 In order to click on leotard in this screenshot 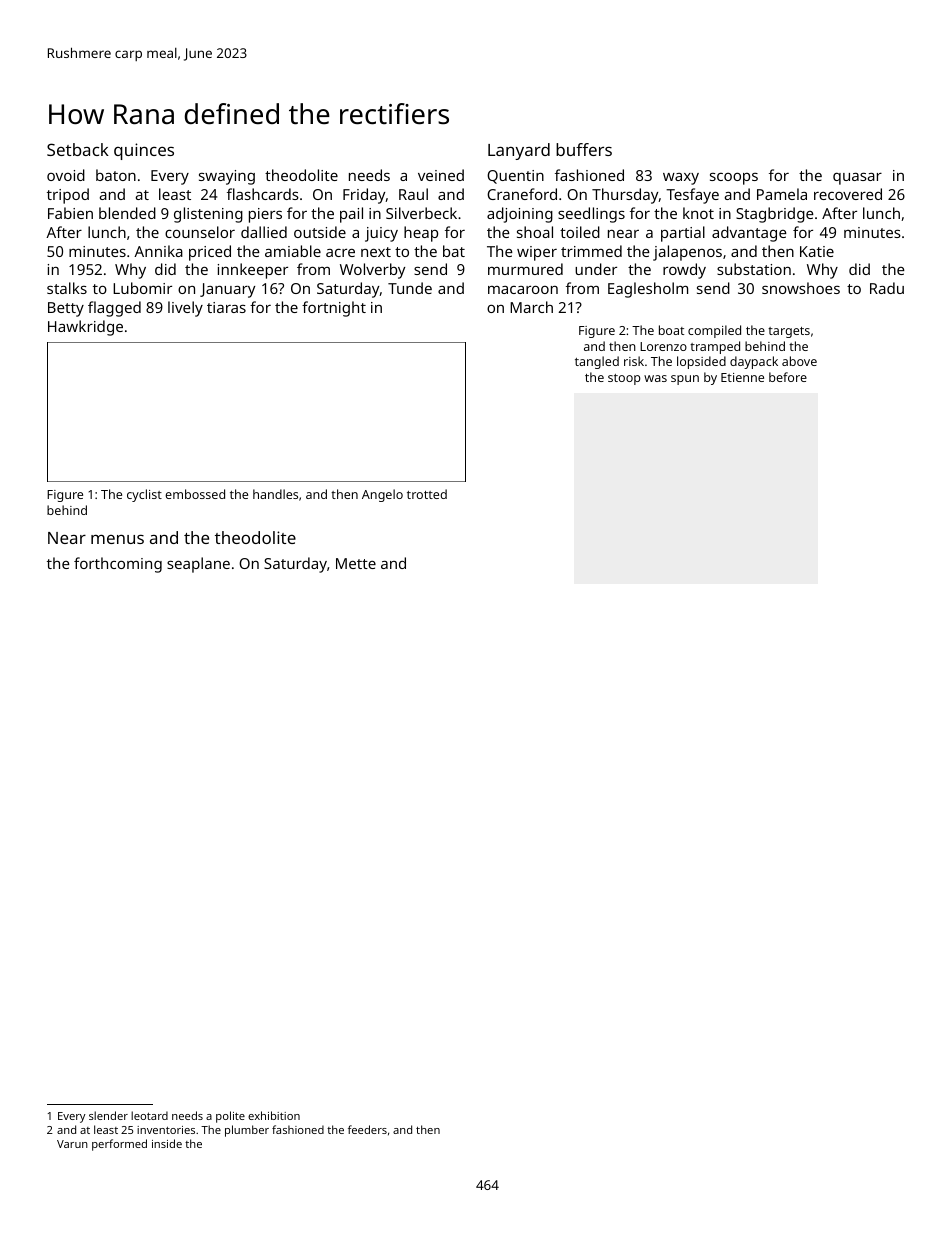, I will do `click(149, 1115)`.
